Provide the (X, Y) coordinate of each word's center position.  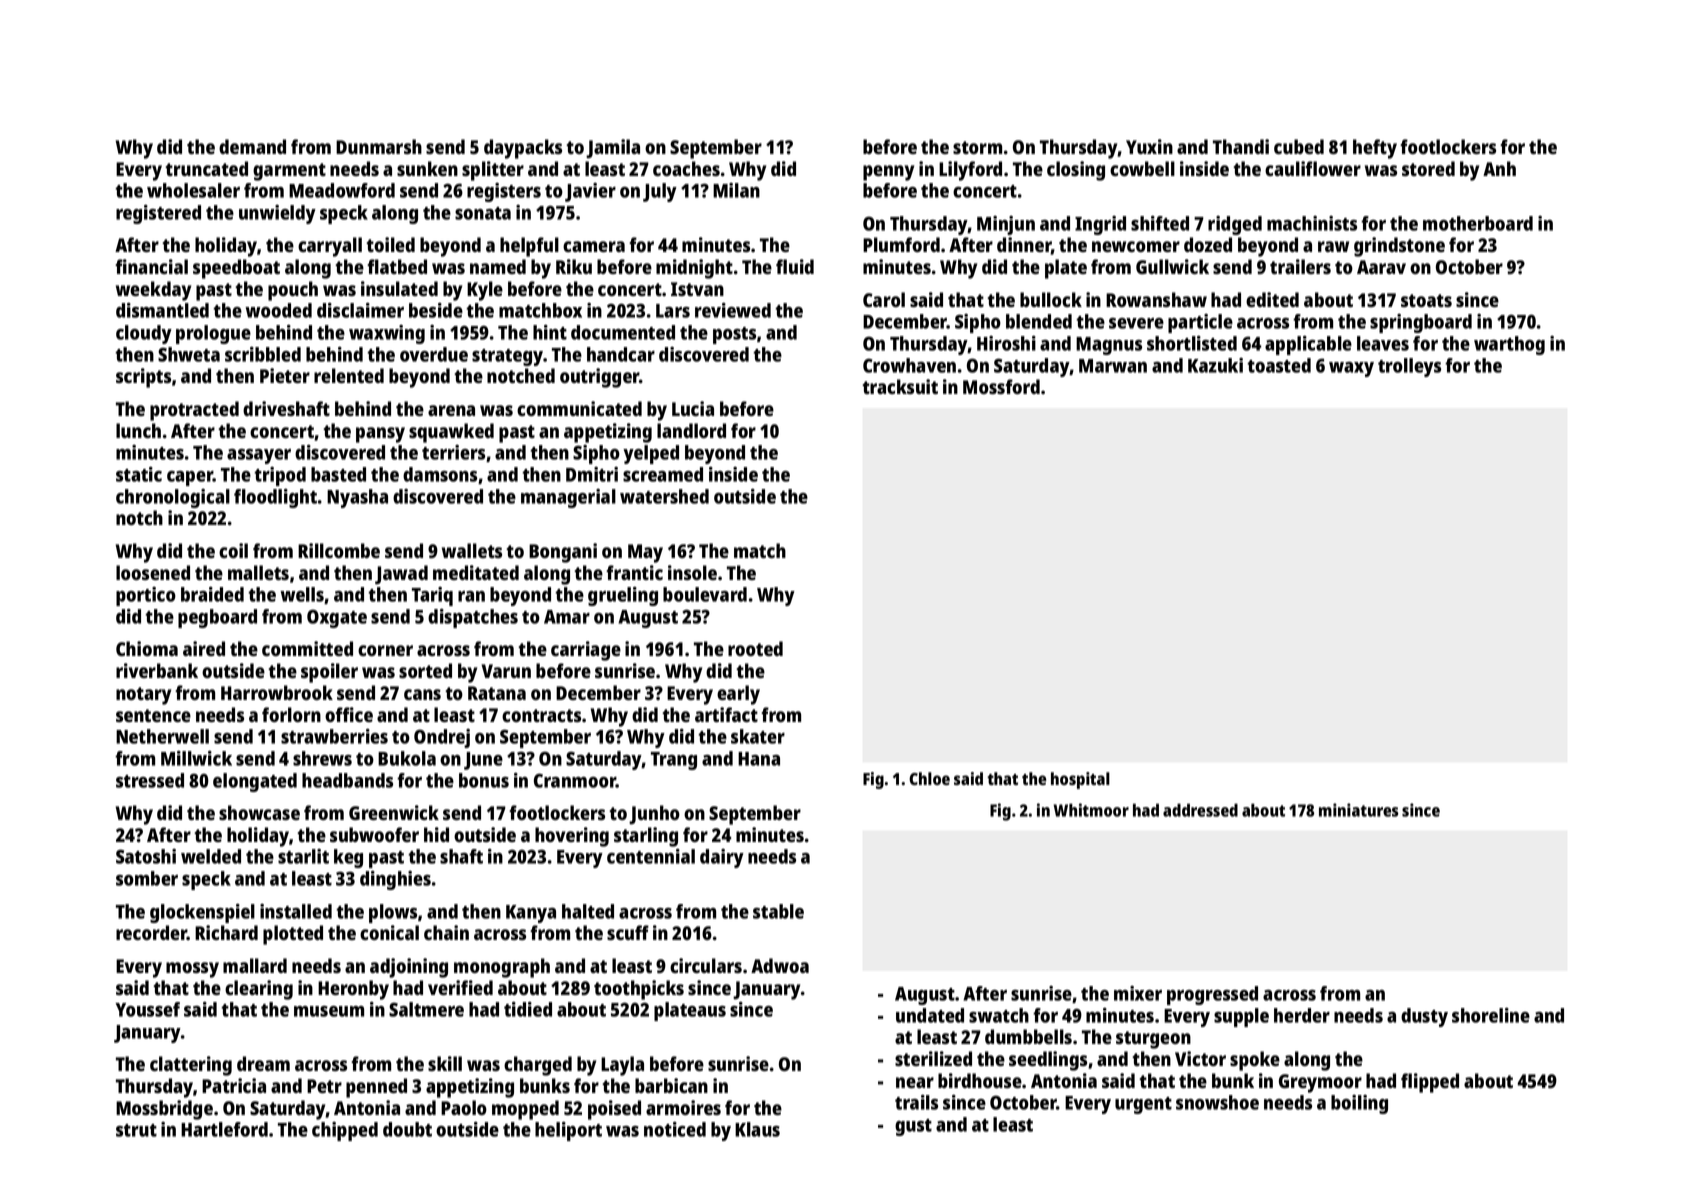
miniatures (1359, 810)
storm (977, 147)
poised (614, 1110)
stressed (150, 780)
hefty (1375, 149)
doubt (407, 1129)
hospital (1080, 780)
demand (252, 146)
